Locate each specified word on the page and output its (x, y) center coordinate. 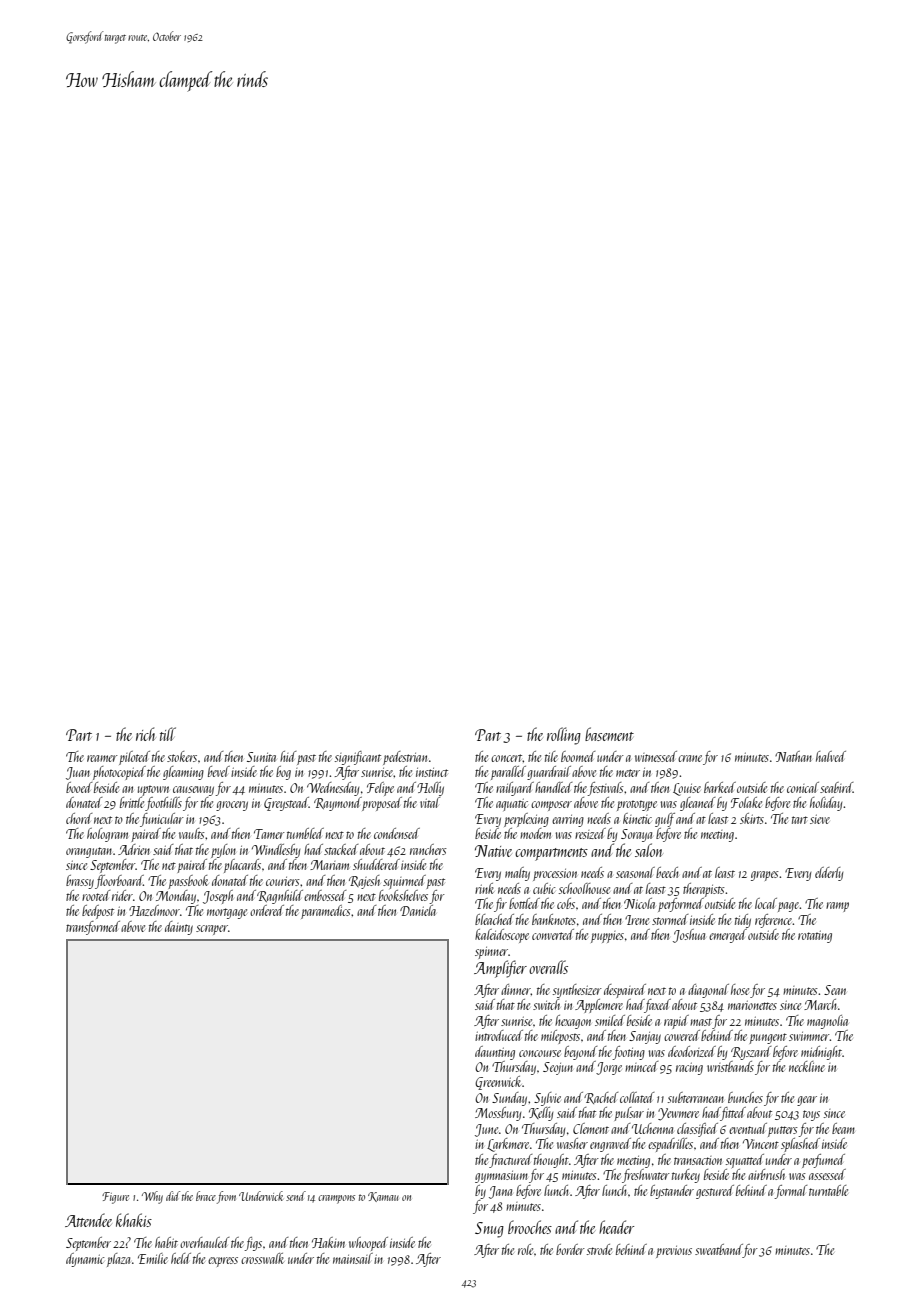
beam (843, 1128)
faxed (658, 1006)
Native (493, 851)
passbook (188, 882)
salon (649, 850)
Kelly (541, 1114)
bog (283, 773)
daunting (495, 1053)
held (181, 1258)
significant (358, 758)
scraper (212, 930)
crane (690, 758)
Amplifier (500, 969)
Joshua (689, 936)
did (173, 1196)
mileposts (560, 1037)
